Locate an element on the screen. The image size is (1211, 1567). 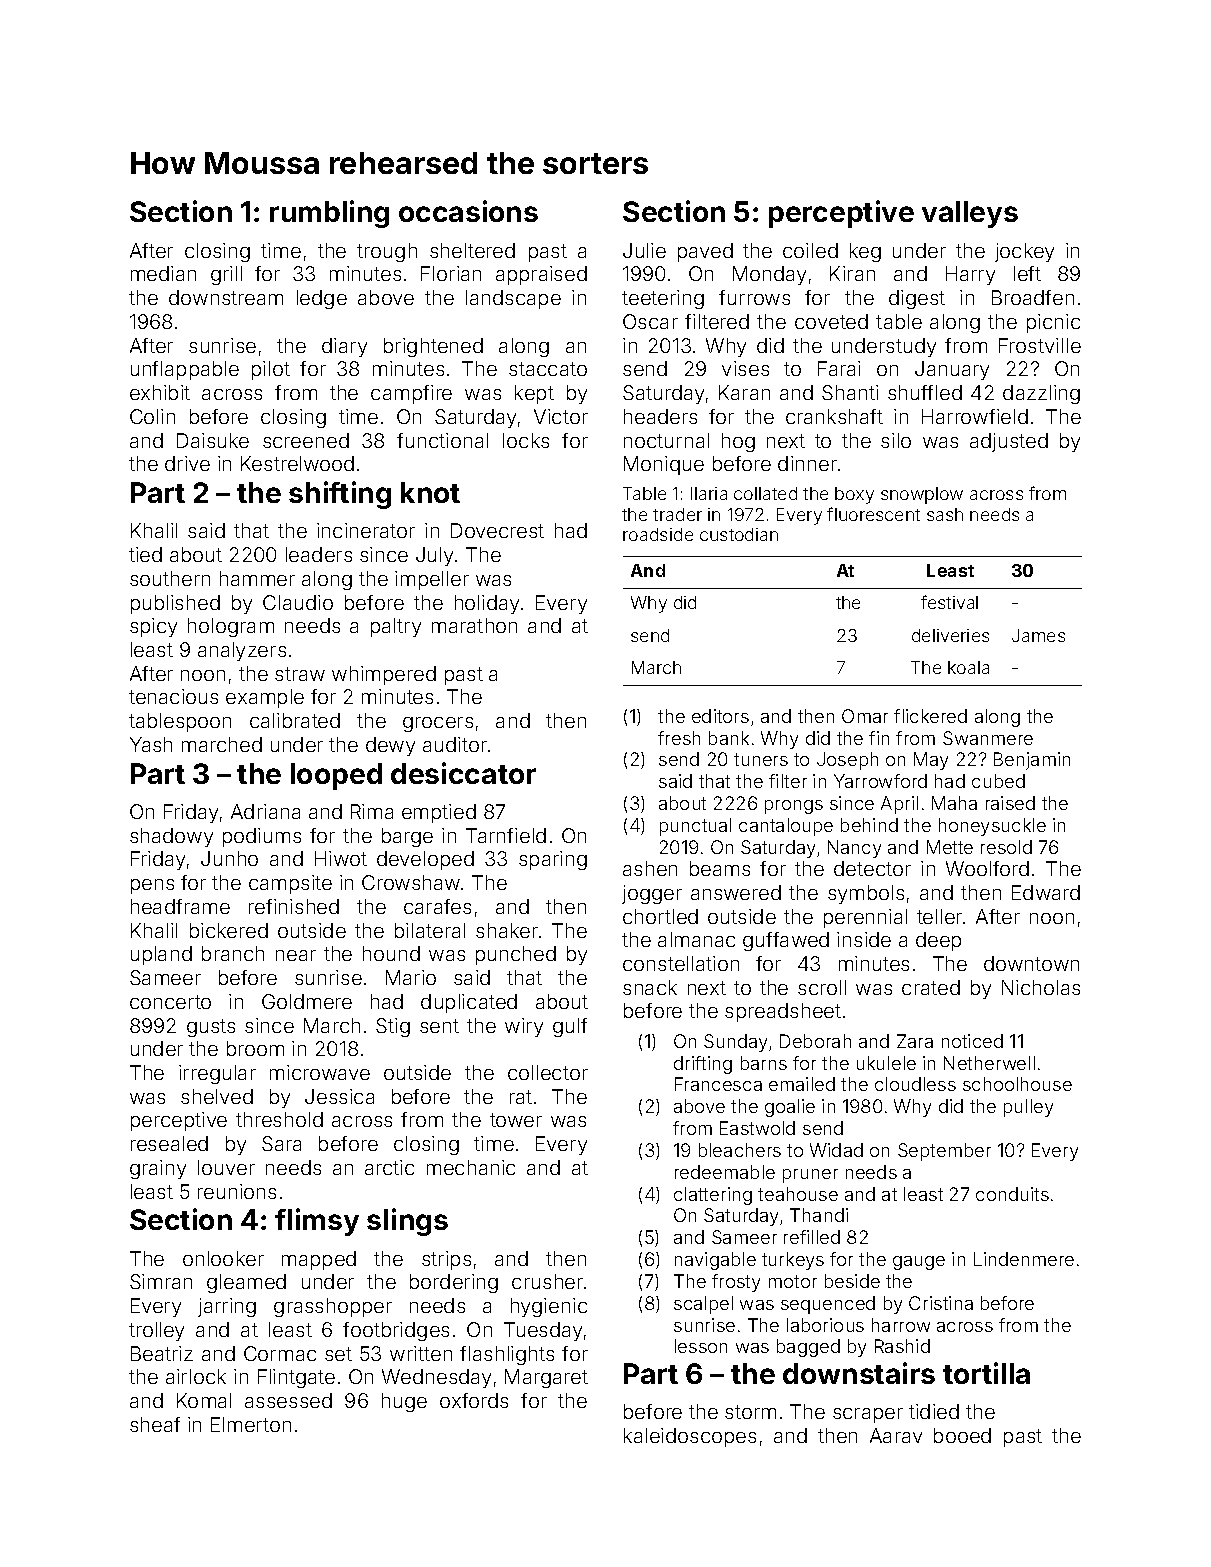
podiums is located at coordinates (262, 837).
